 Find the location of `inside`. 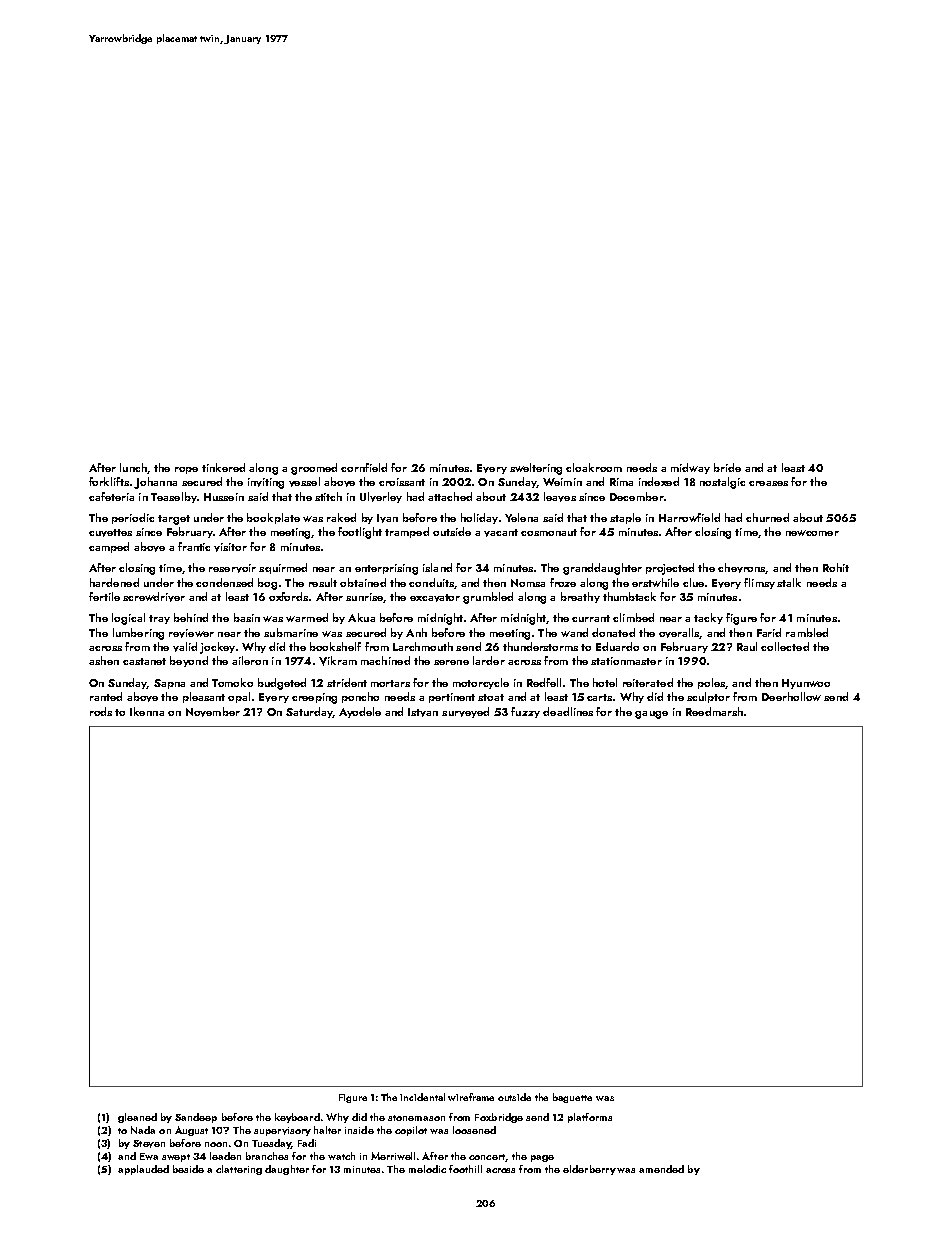

inside is located at coordinates (359, 1130).
